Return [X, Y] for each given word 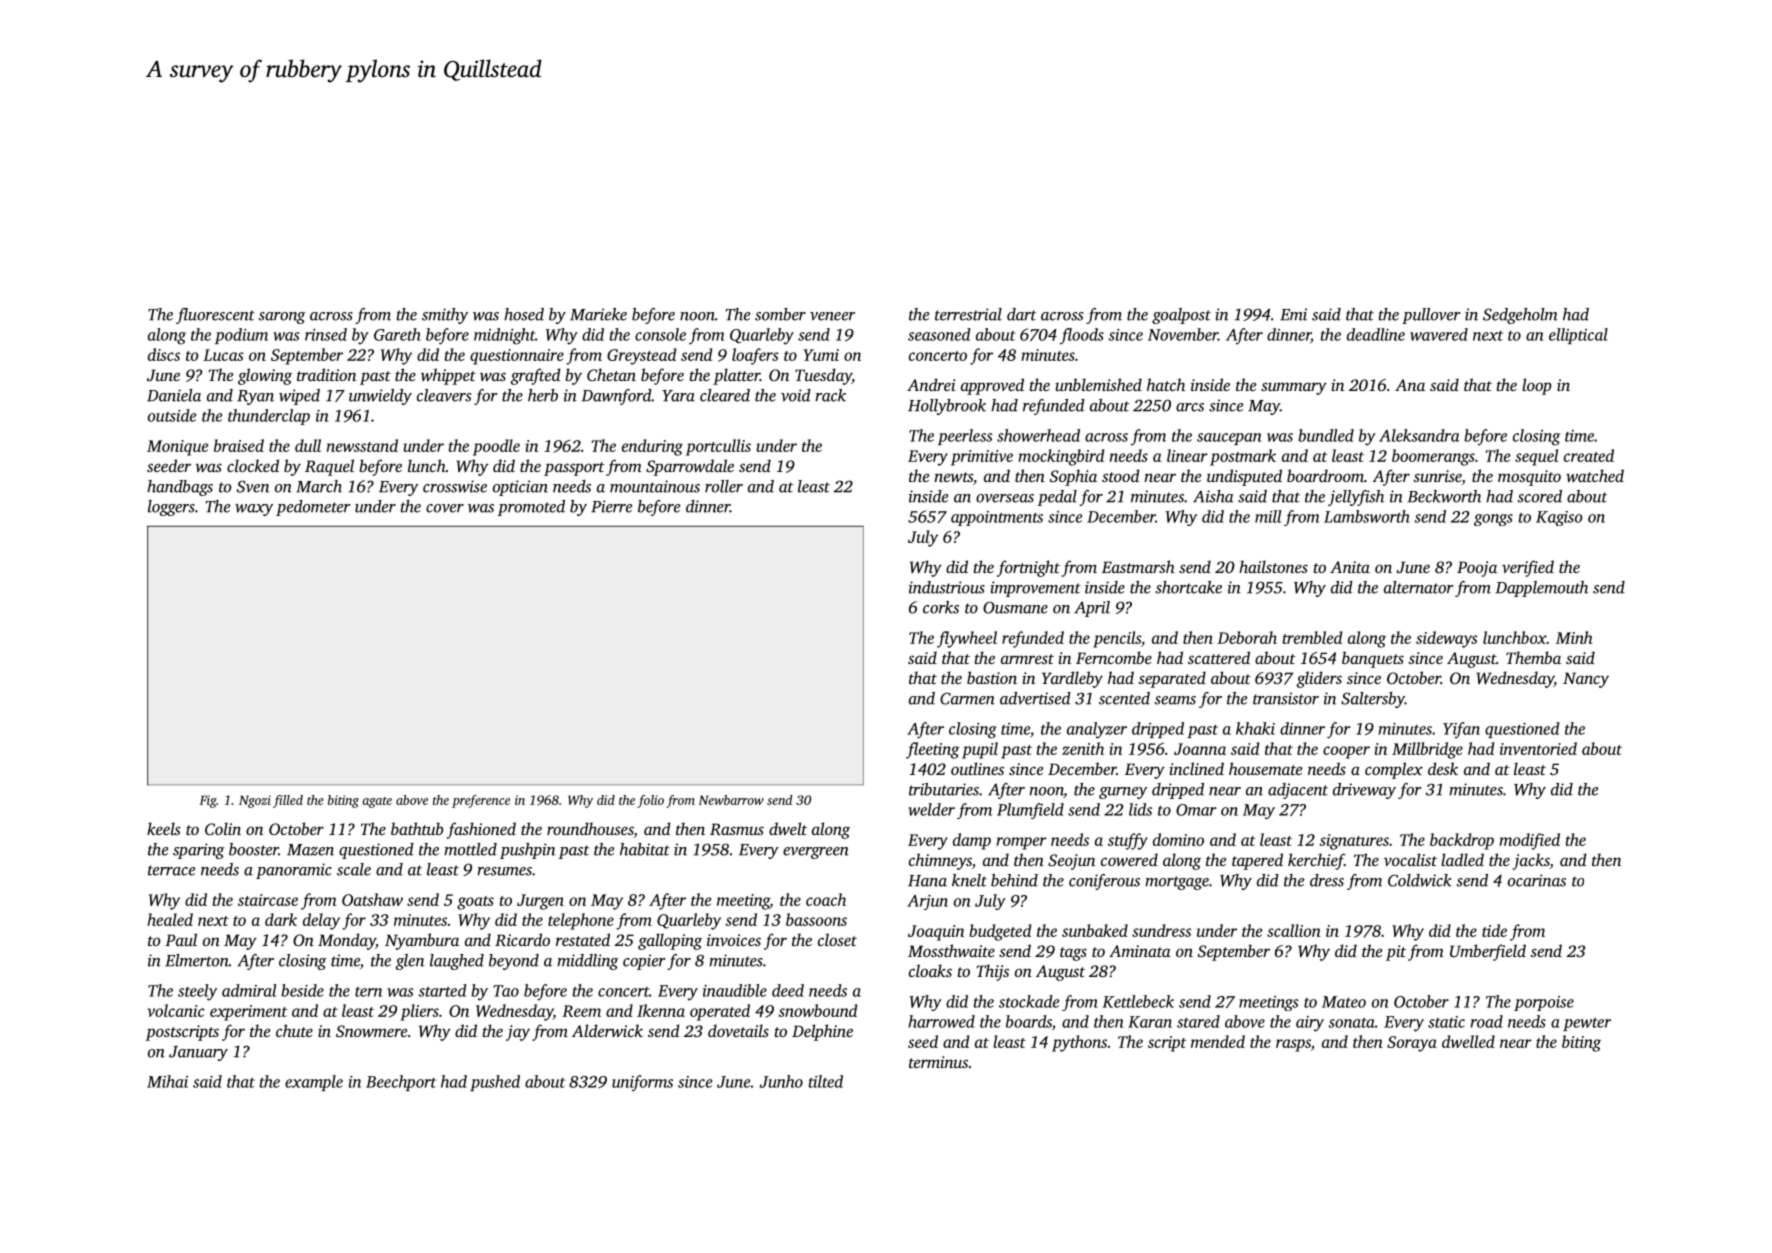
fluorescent [215, 316]
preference [481, 801]
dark [281, 919]
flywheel [967, 639]
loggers [171, 508]
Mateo [1344, 1002]
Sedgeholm [1520, 316]
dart [1021, 314]
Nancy [1586, 680]
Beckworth [1444, 496]
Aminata [1140, 951]
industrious [947, 587]
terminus [938, 1062]
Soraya [1412, 1044]
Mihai [167, 1081]
